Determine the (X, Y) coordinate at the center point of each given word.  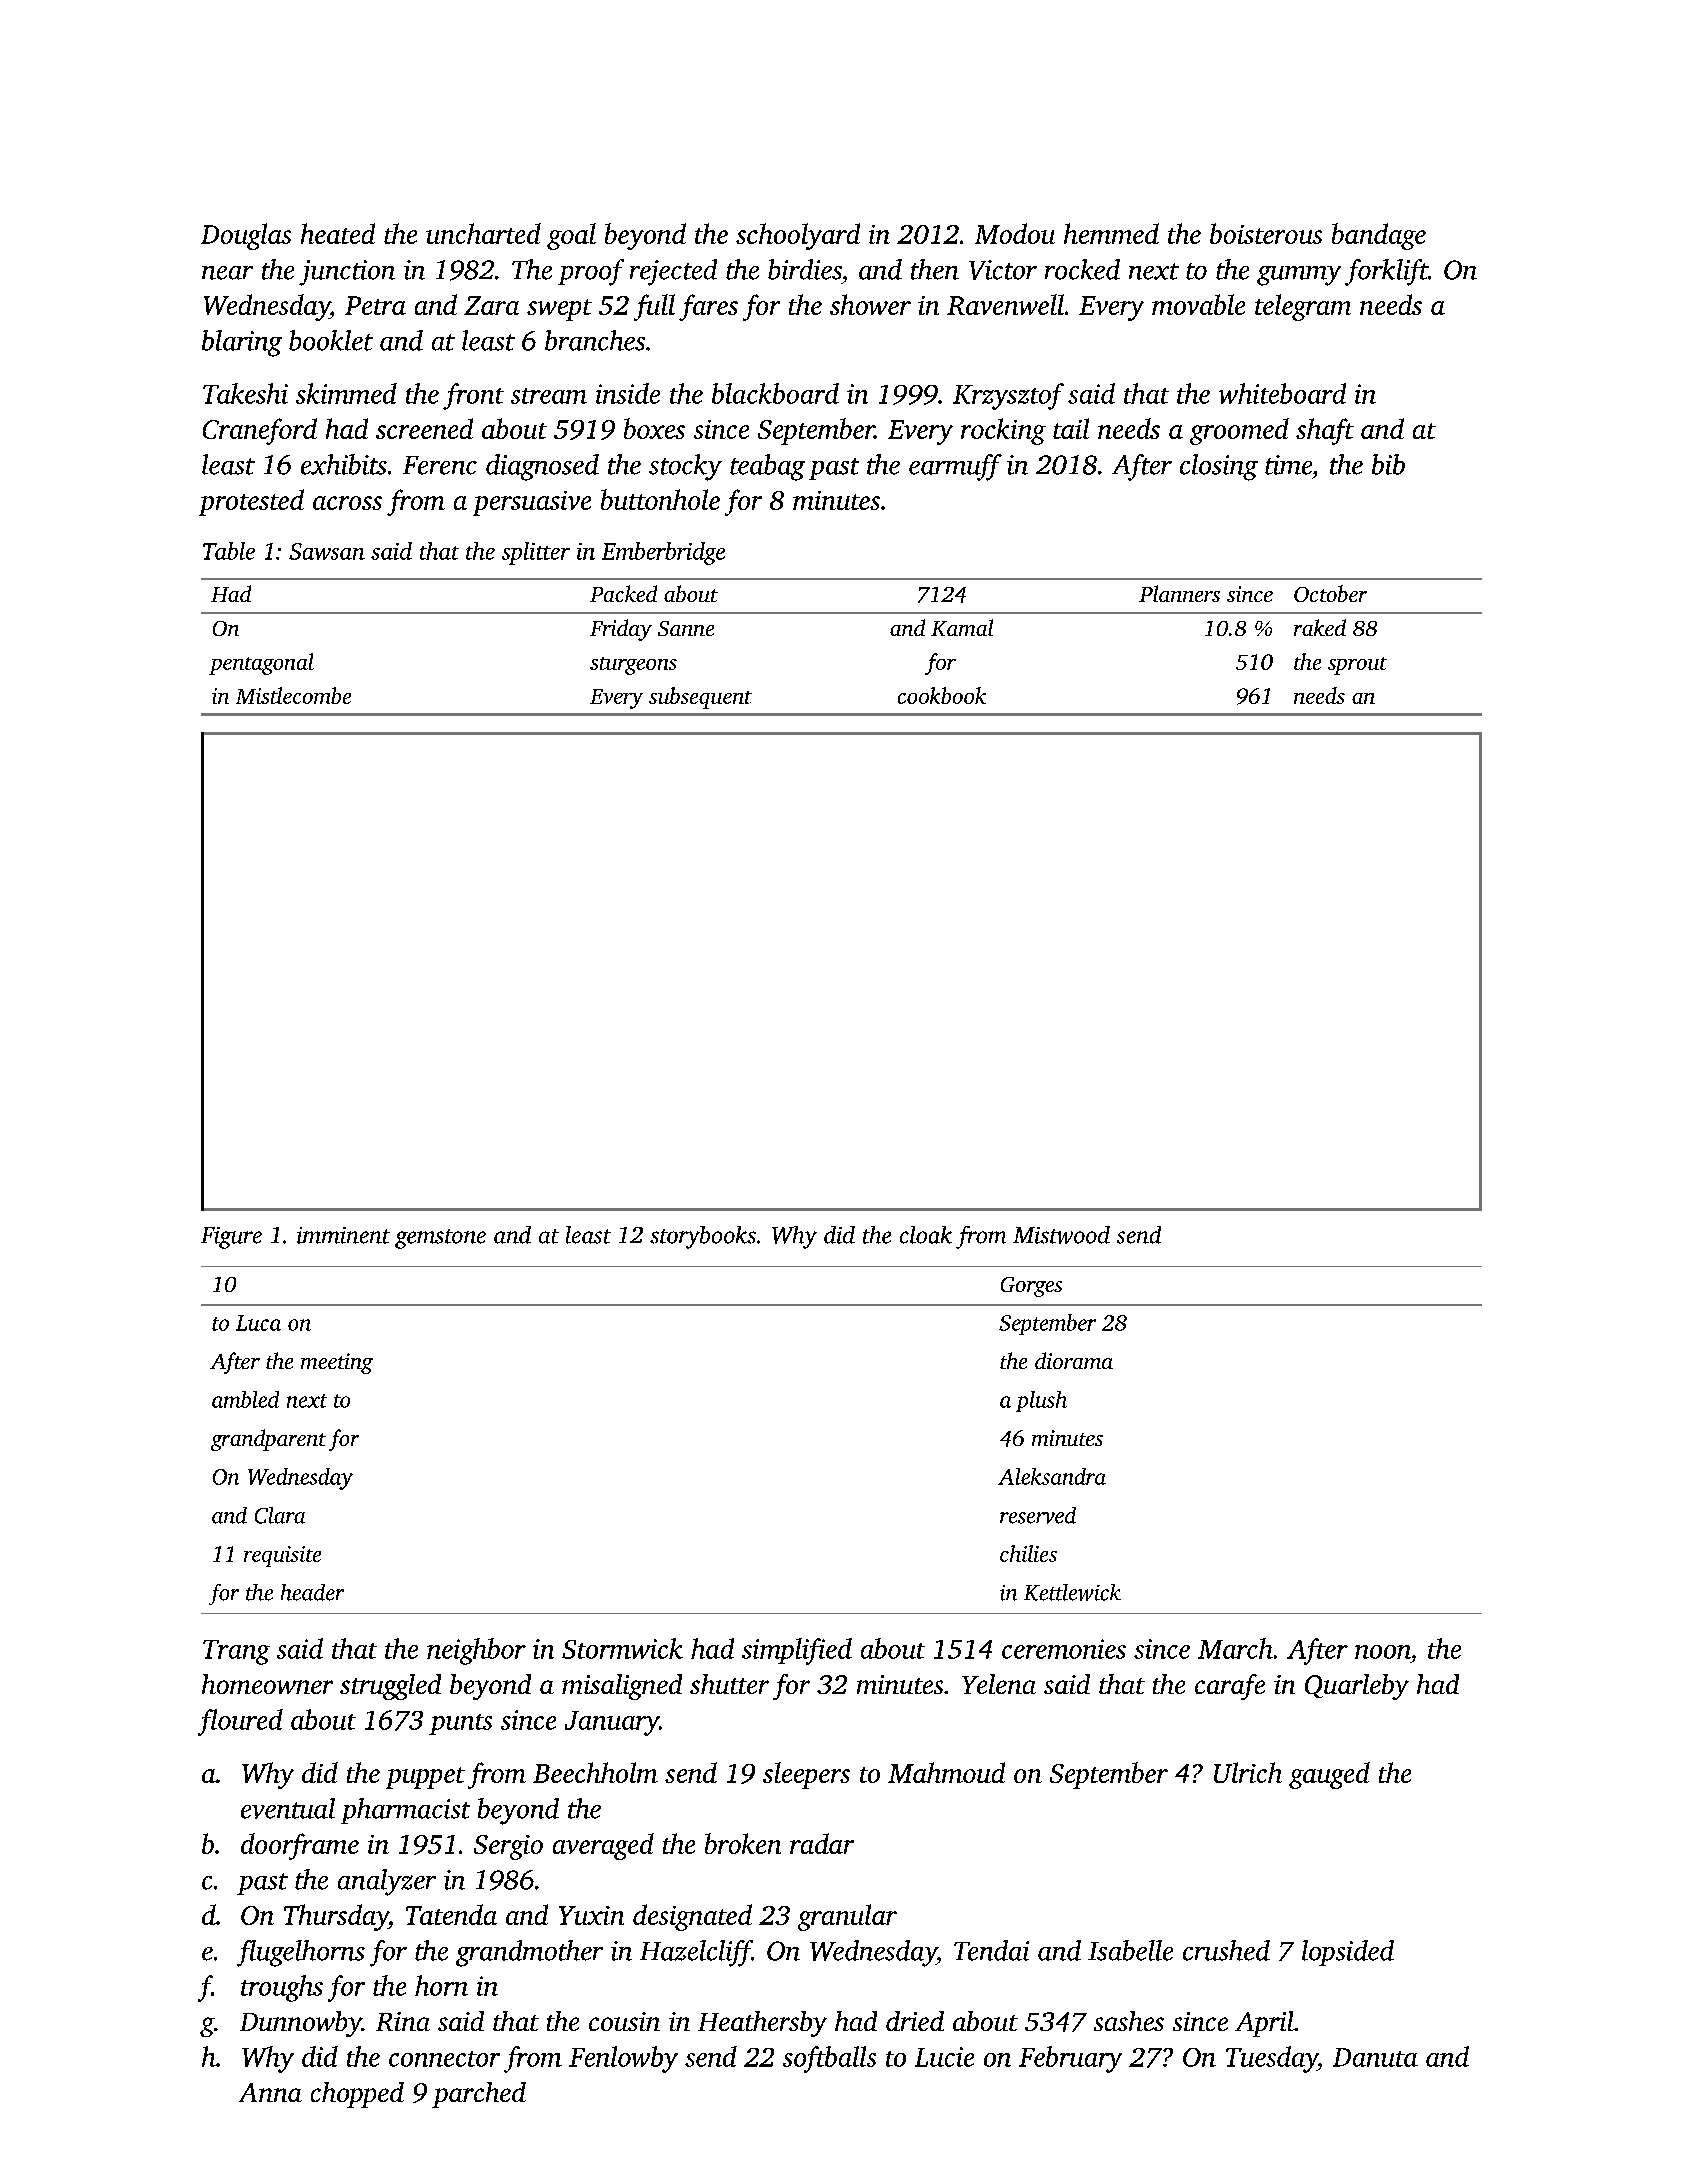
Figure (231, 1238)
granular (847, 1917)
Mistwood (1061, 1235)
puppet (425, 1778)
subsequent (700, 698)
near (227, 273)
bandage (1379, 236)
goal (571, 236)
